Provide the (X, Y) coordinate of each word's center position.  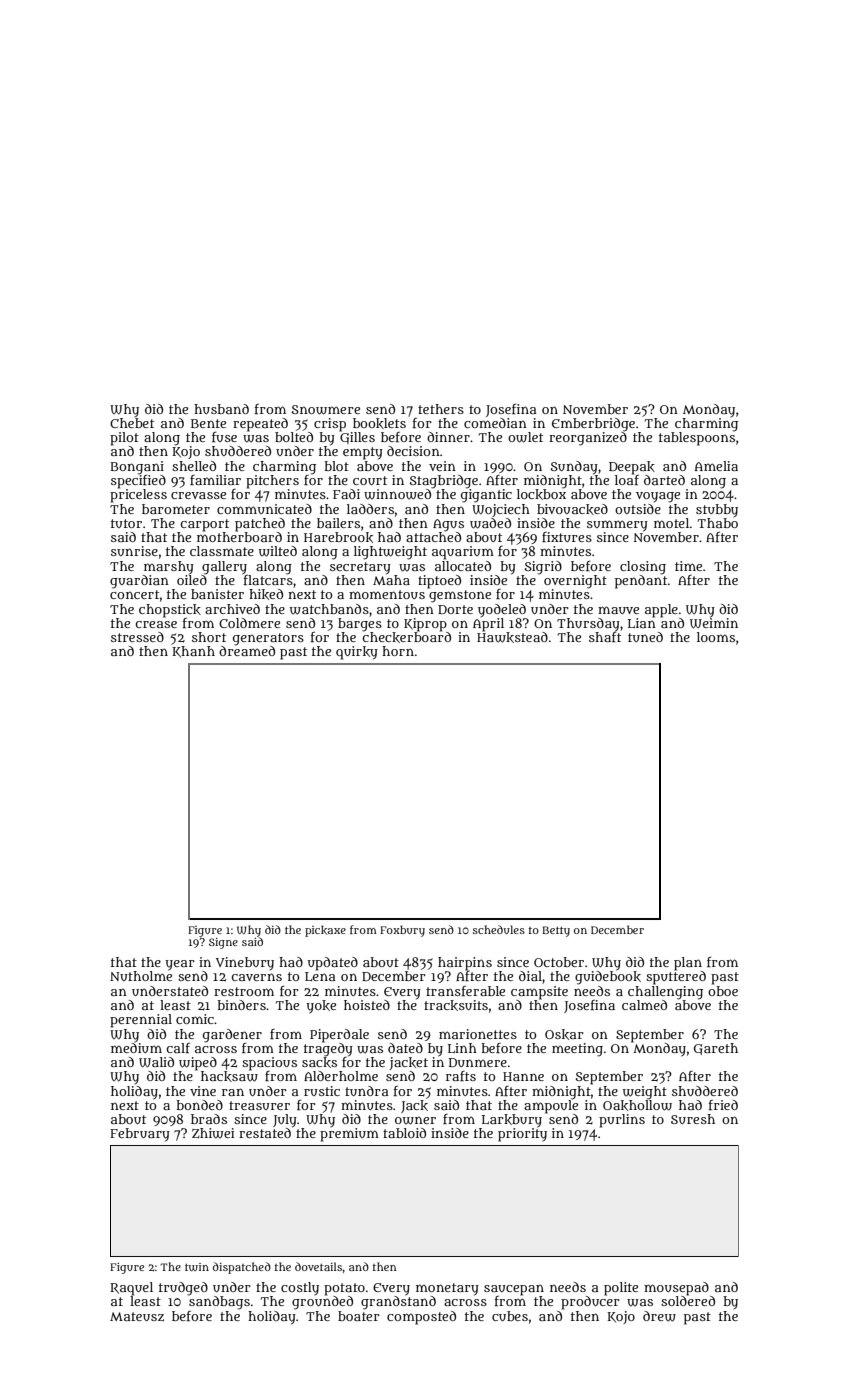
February (140, 1135)
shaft (605, 636)
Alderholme (341, 1076)
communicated (264, 509)
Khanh (193, 652)
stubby (717, 510)
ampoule (551, 1106)
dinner (448, 437)
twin (197, 1267)
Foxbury (402, 931)
